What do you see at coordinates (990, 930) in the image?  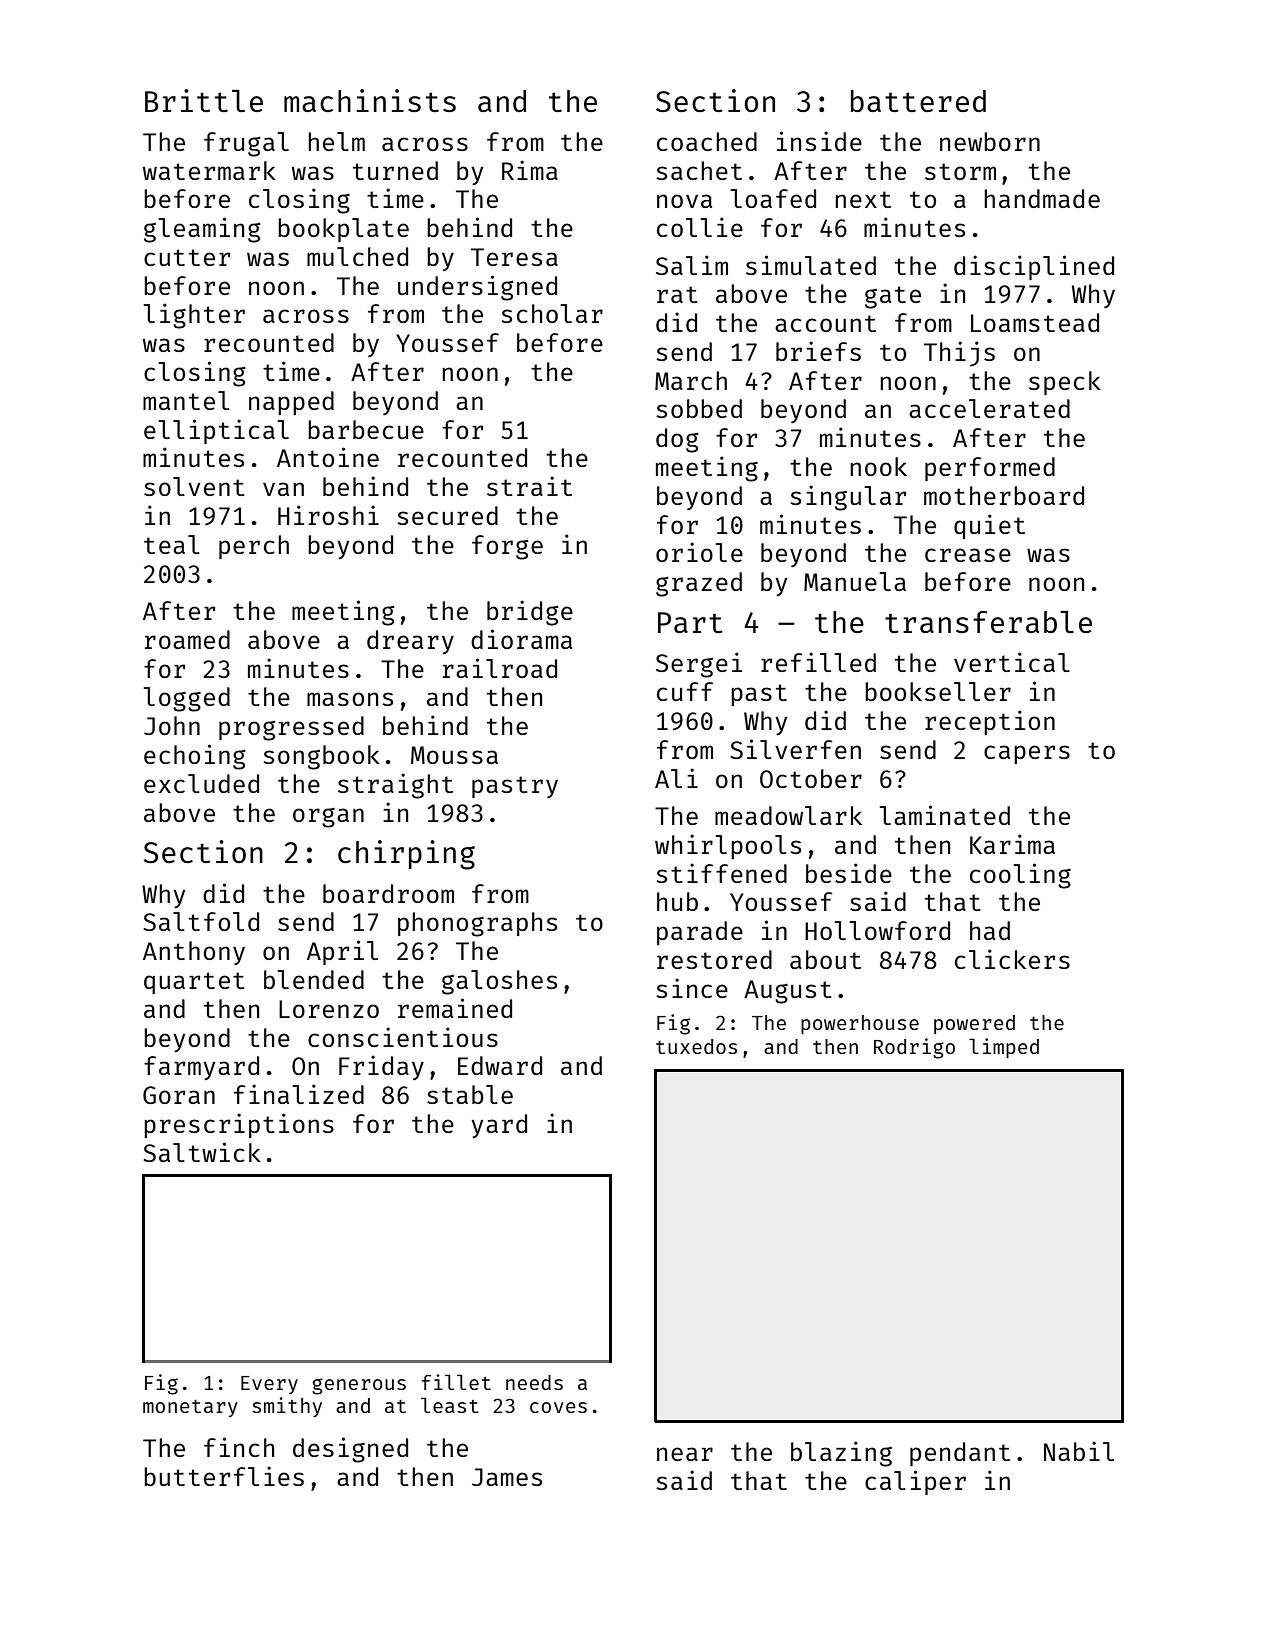 I see `had` at bounding box center [990, 930].
